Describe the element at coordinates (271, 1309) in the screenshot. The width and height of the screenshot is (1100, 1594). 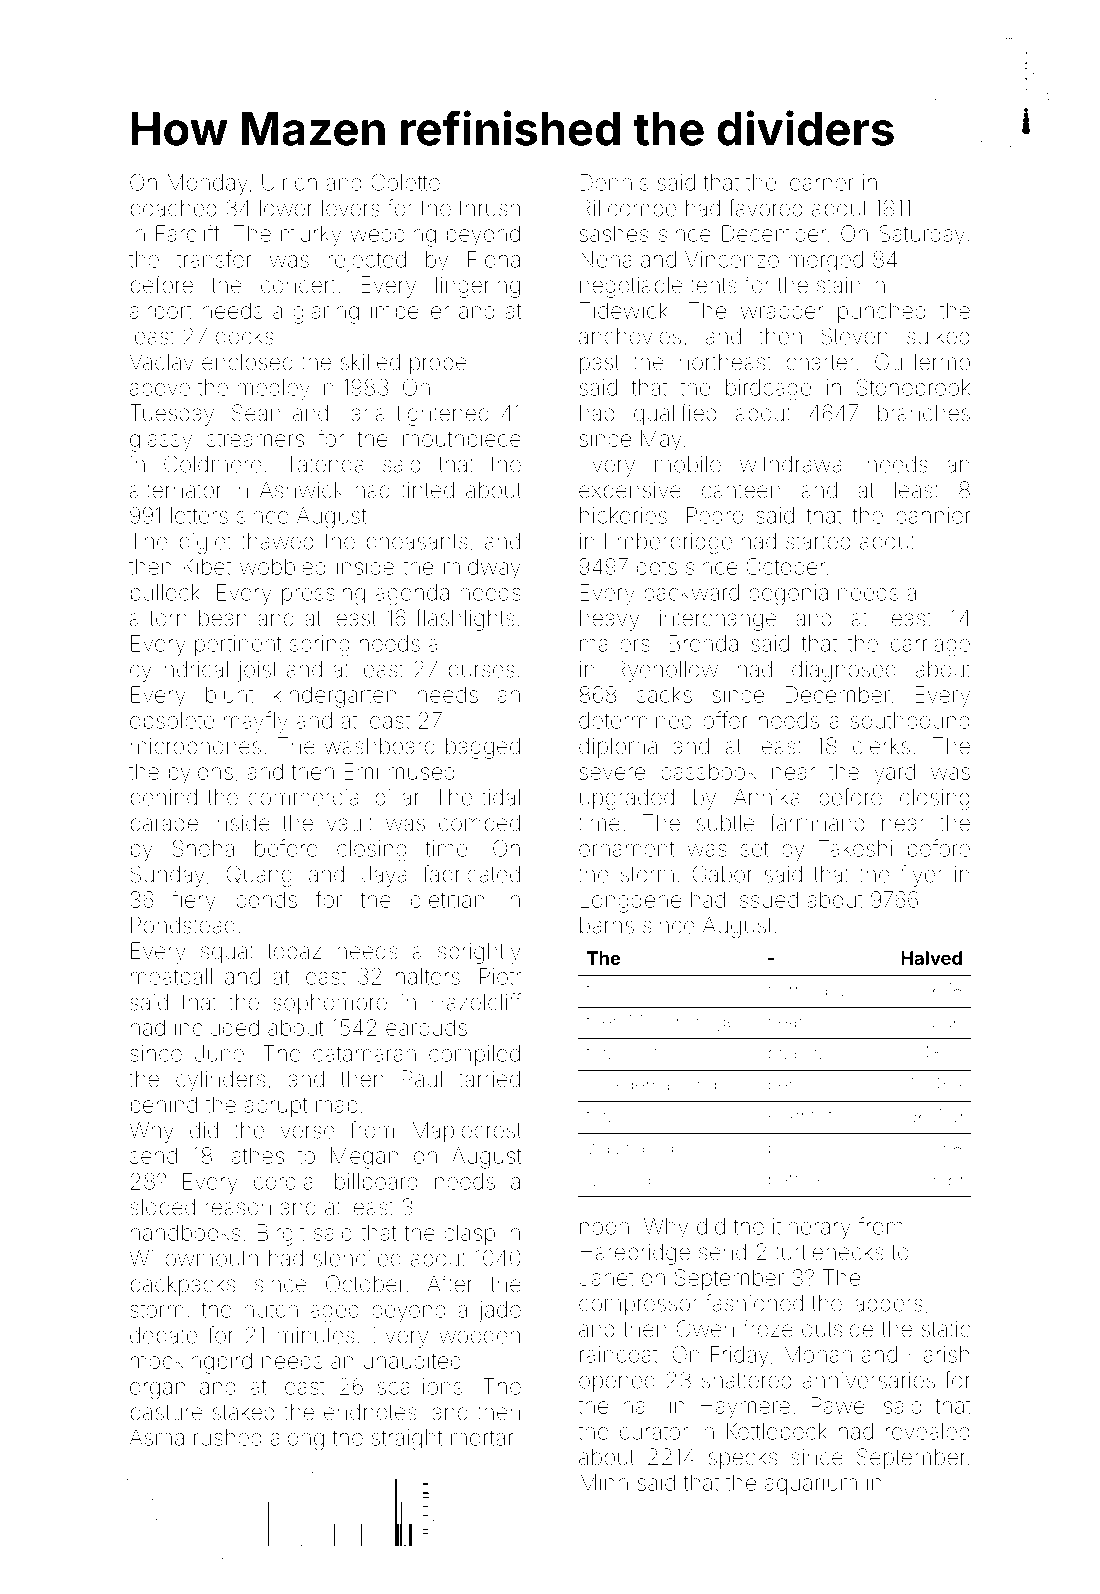
I see `hutch` at that location.
